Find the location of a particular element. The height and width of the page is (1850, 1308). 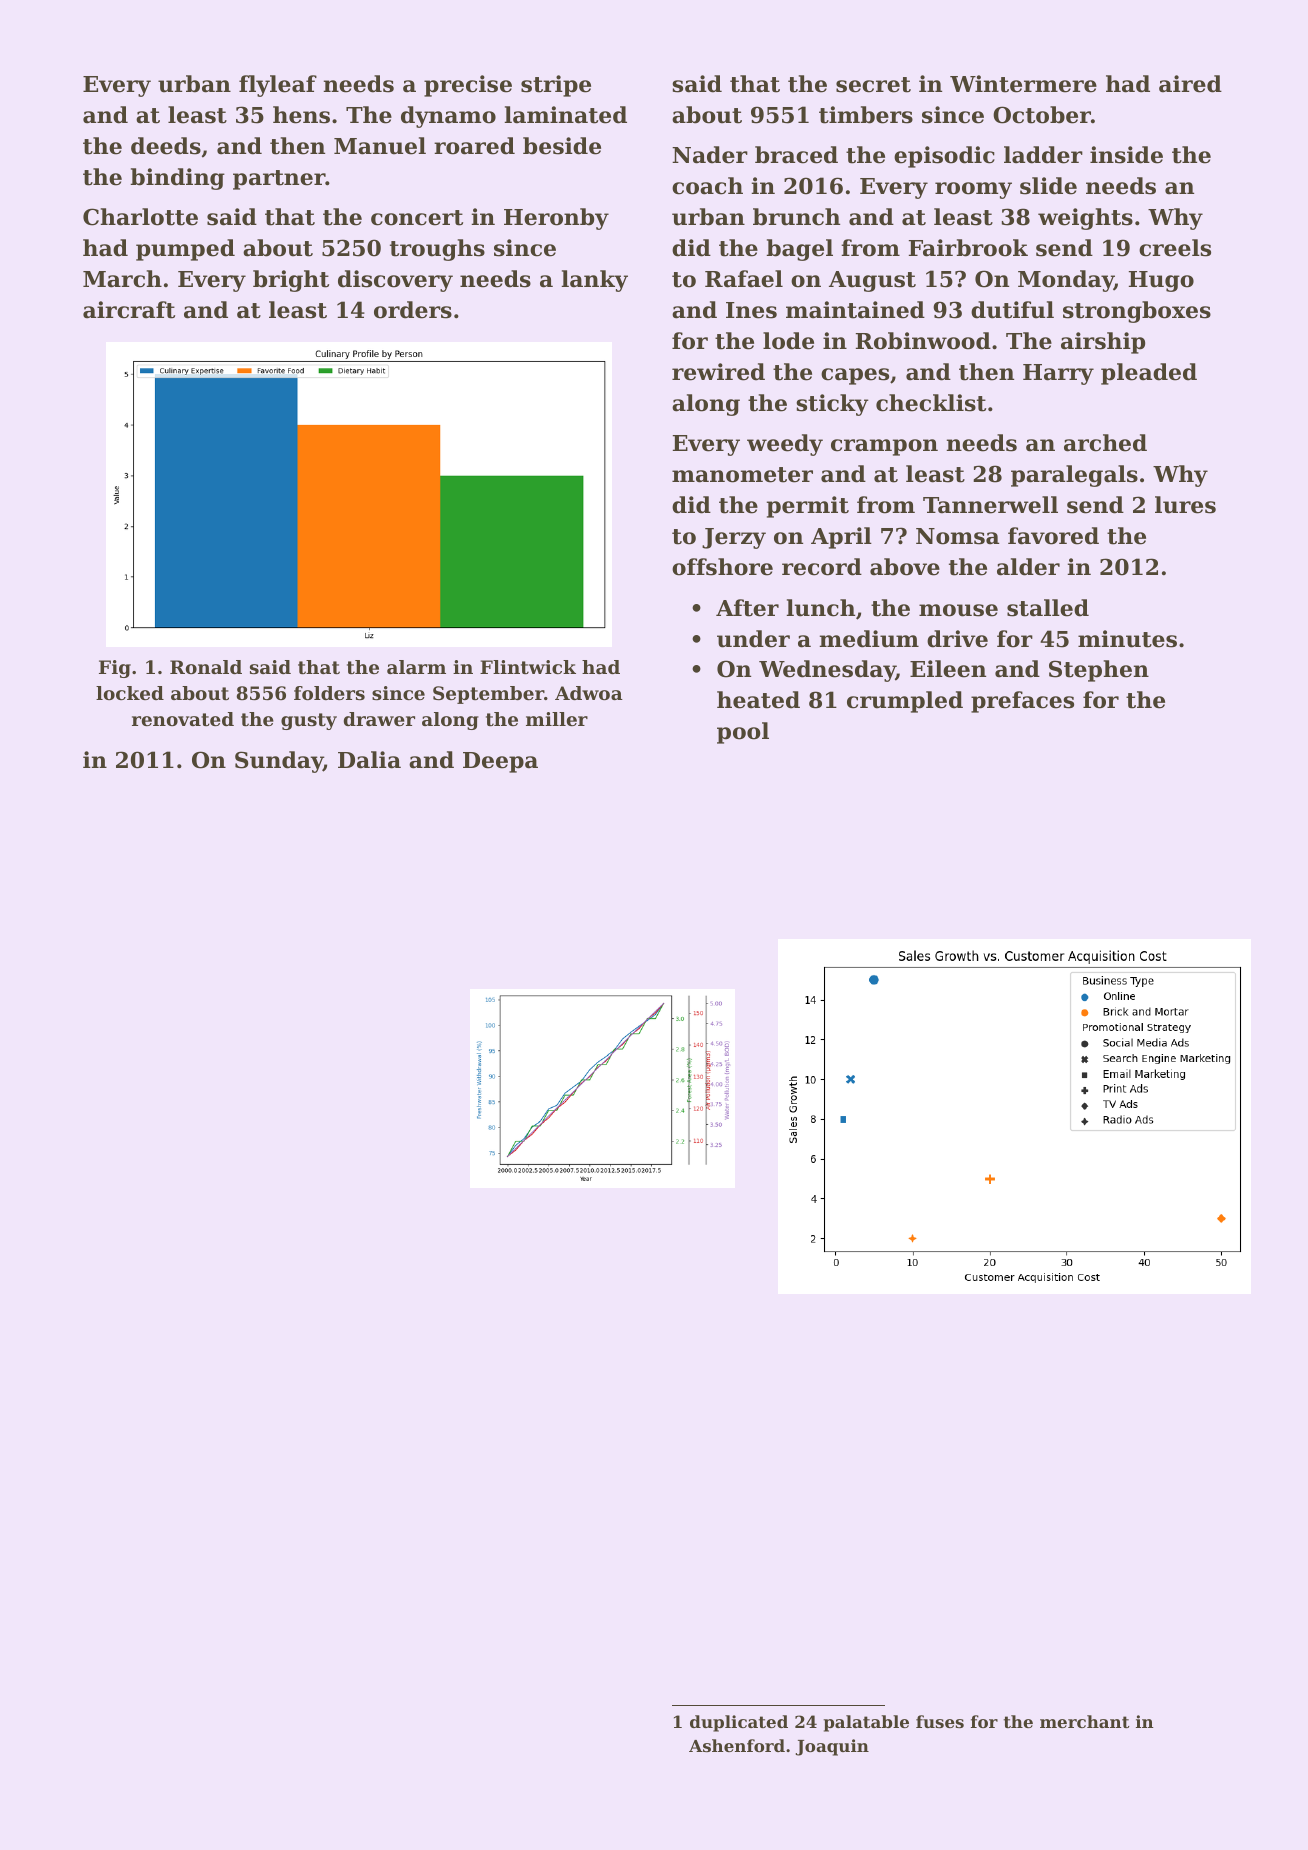

duplicated is located at coordinates (739, 1723).
